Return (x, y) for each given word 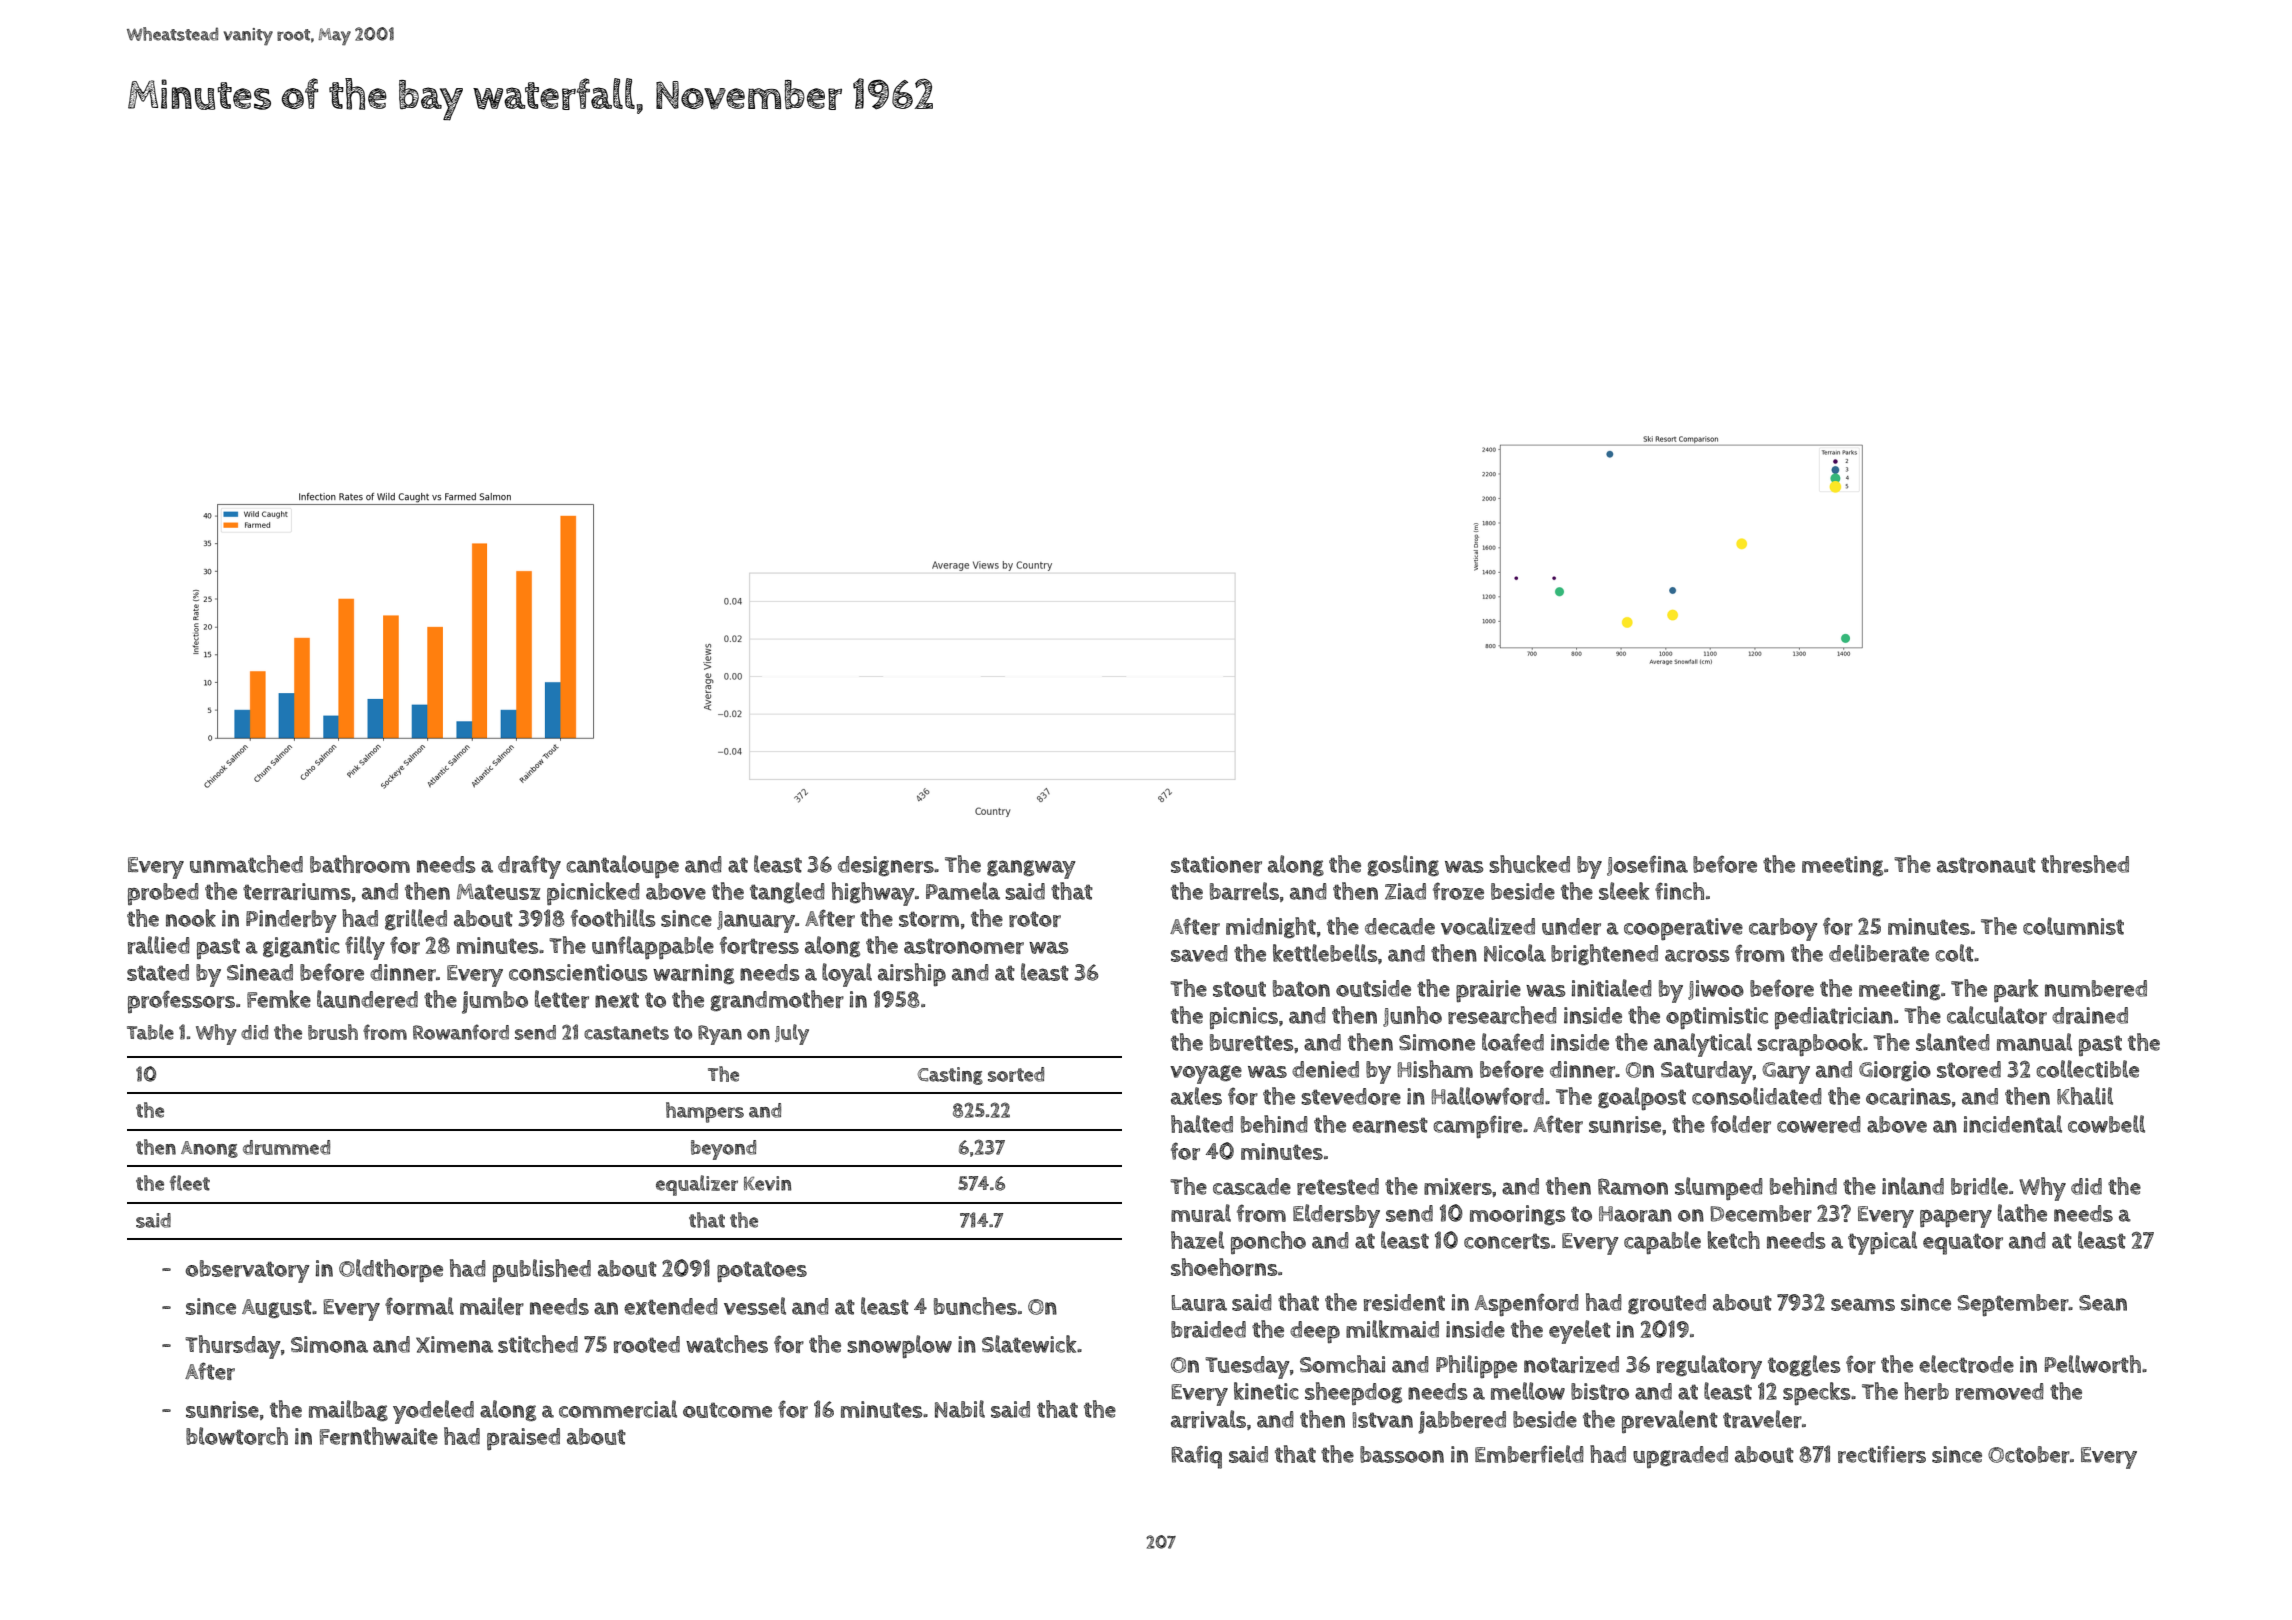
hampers (705, 1112)
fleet (190, 1183)
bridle (1979, 1186)
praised (523, 1439)
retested (1338, 1186)
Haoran (1635, 1214)
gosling (1403, 865)
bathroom (360, 864)
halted (1202, 1124)
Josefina (1647, 865)
